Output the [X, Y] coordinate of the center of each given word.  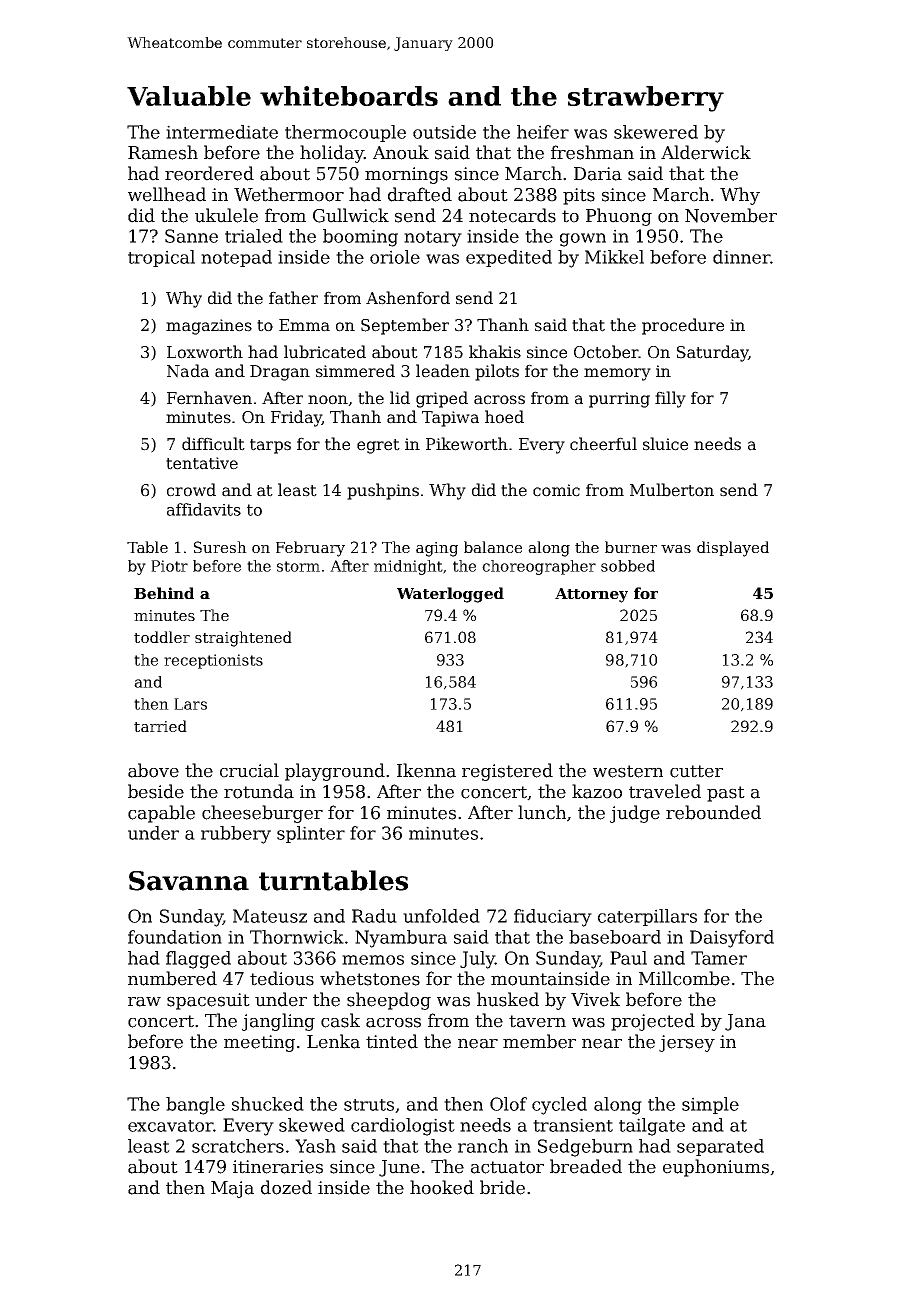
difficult [213, 444]
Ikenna [426, 770]
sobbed [628, 566]
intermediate [222, 132]
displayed [733, 549]
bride [502, 1187]
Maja [232, 1189]
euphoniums [716, 1168]
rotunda [259, 791]
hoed [504, 417]
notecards [512, 215]
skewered [656, 132]
